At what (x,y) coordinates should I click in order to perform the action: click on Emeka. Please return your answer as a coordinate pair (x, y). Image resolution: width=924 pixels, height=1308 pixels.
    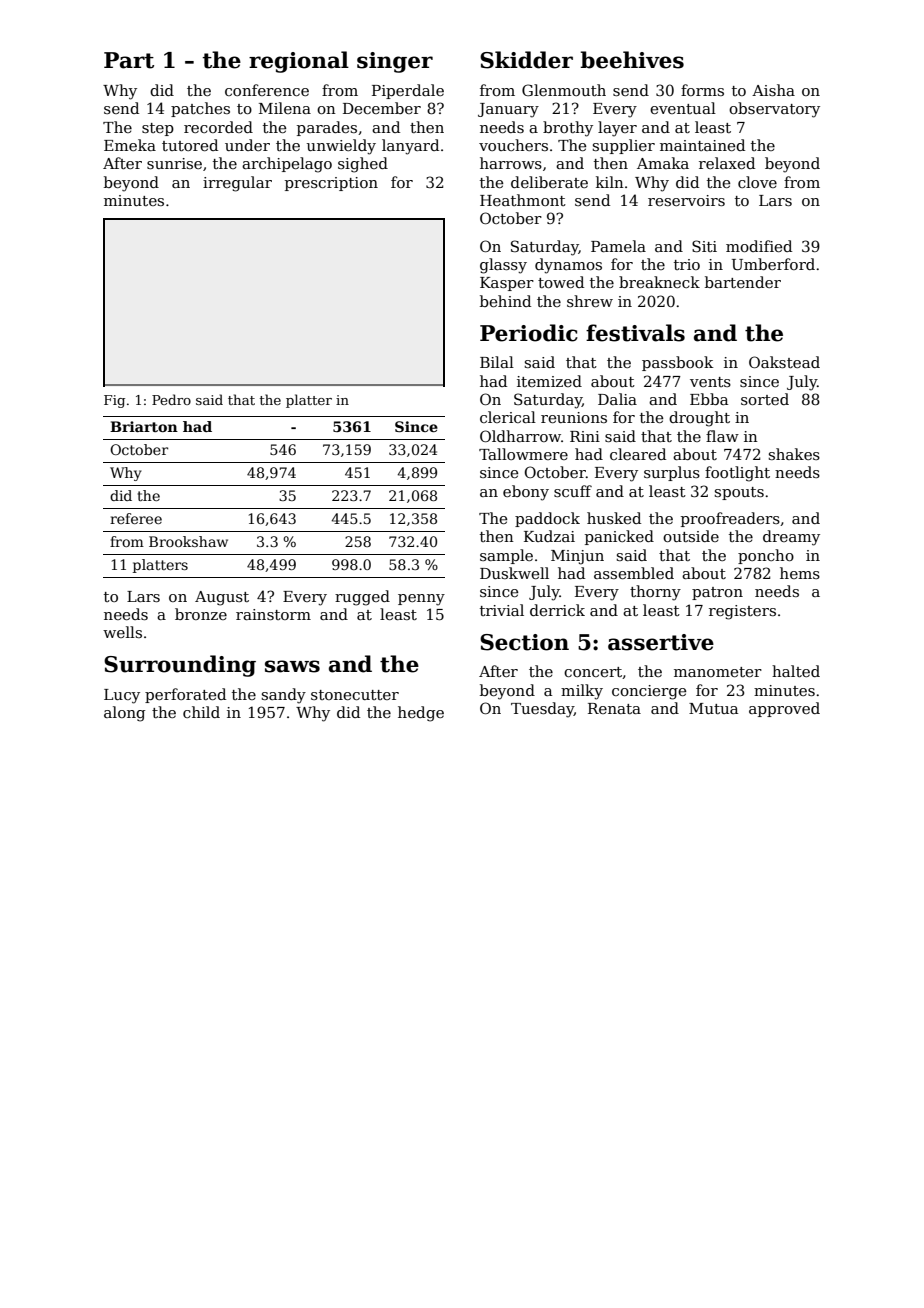
    Looking at the image, I should click on (130, 145).
